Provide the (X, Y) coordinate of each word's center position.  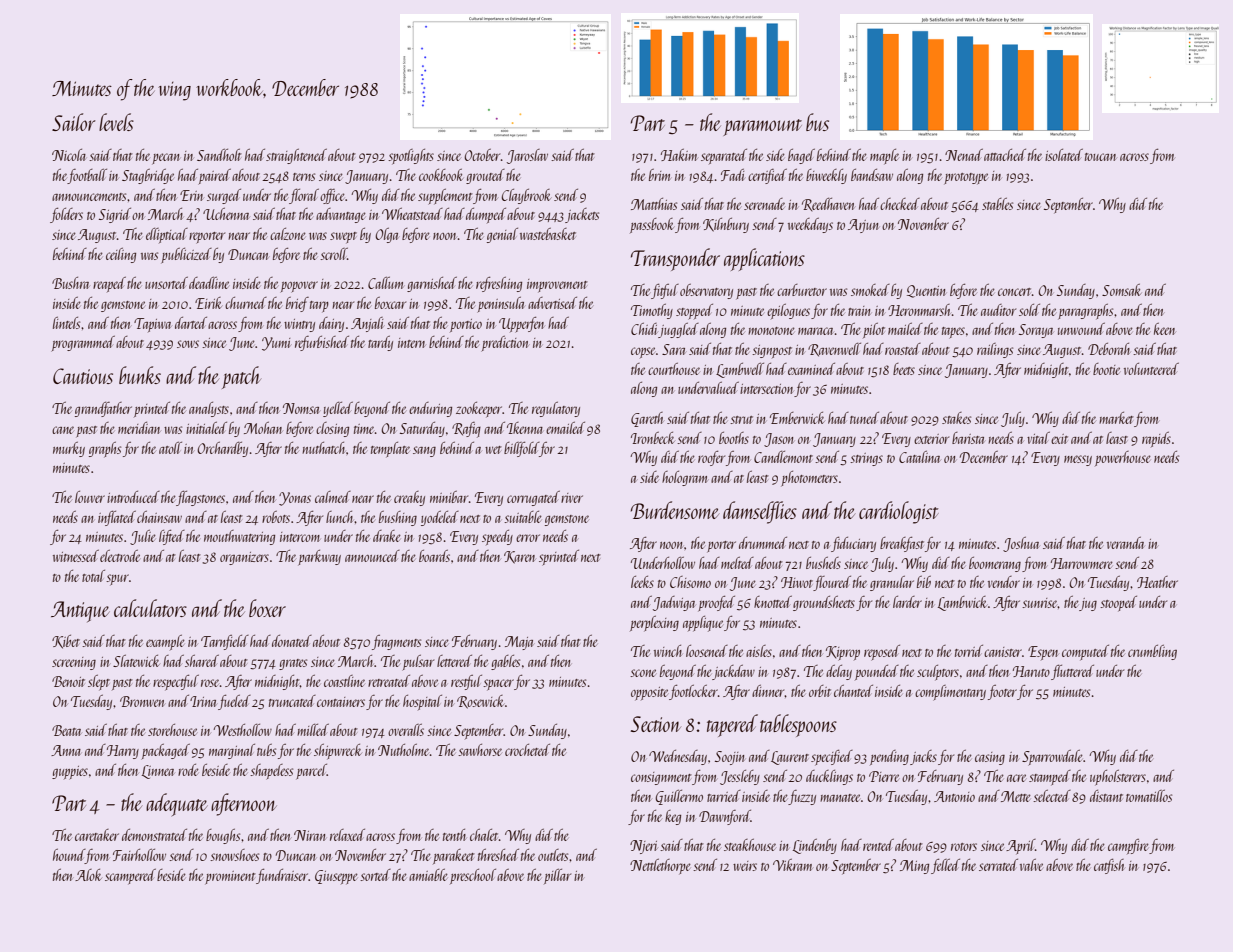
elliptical (167, 235)
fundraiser (282, 876)
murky (69, 449)
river (572, 498)
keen (1164, 329)
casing (990, 758)
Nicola (69, 155)
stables (997, 204)
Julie (143, 537)
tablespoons (798, 725)
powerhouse (1123, 458)
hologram (684, 478)
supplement (445, 196)
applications (764, 259)
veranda (1125, 543)
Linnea (158, 772)
